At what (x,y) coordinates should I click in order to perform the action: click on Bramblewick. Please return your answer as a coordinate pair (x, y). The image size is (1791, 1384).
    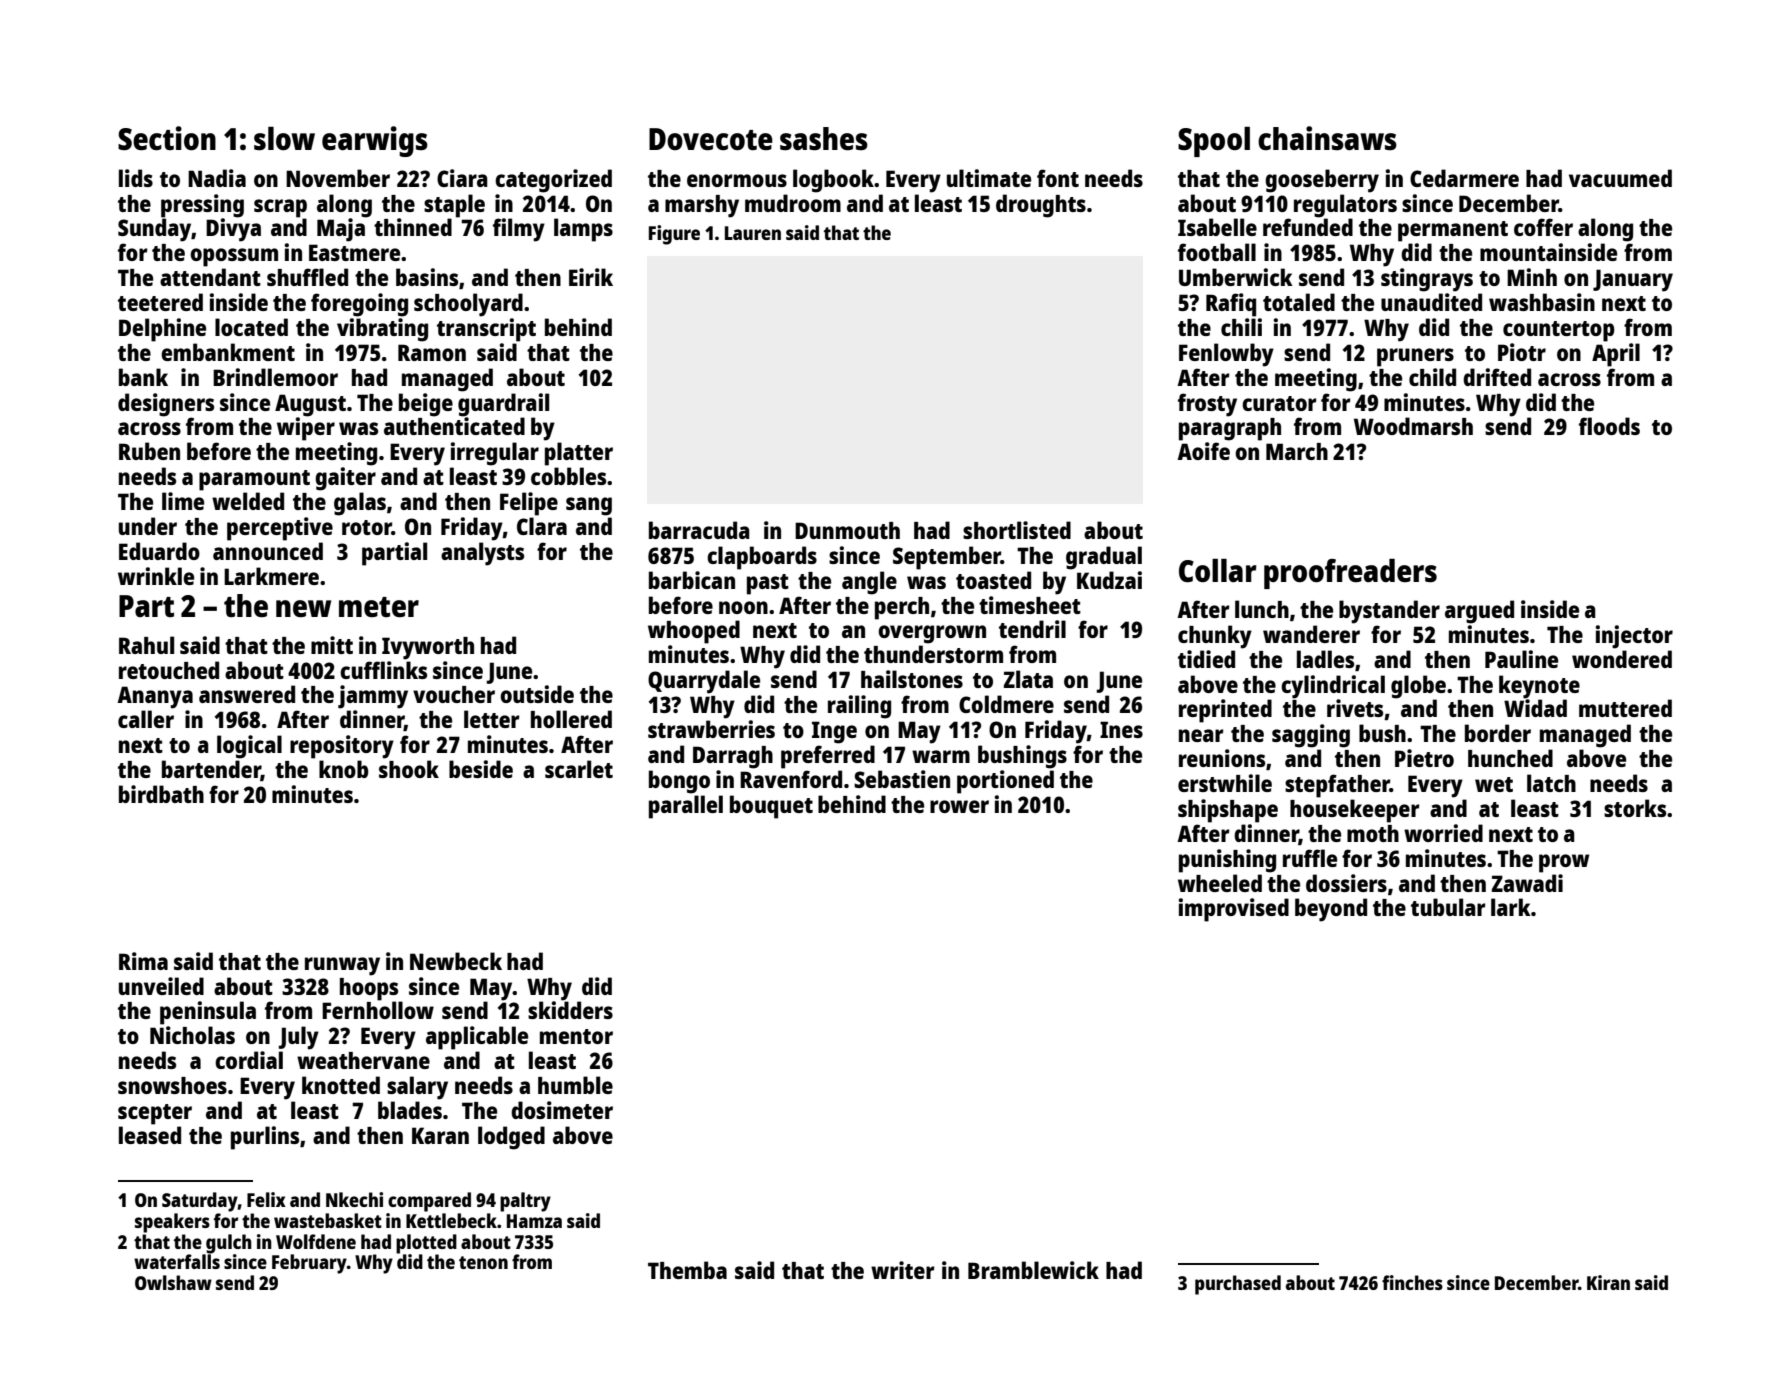
    Looking at the image, I should click on (1033, 1270).
